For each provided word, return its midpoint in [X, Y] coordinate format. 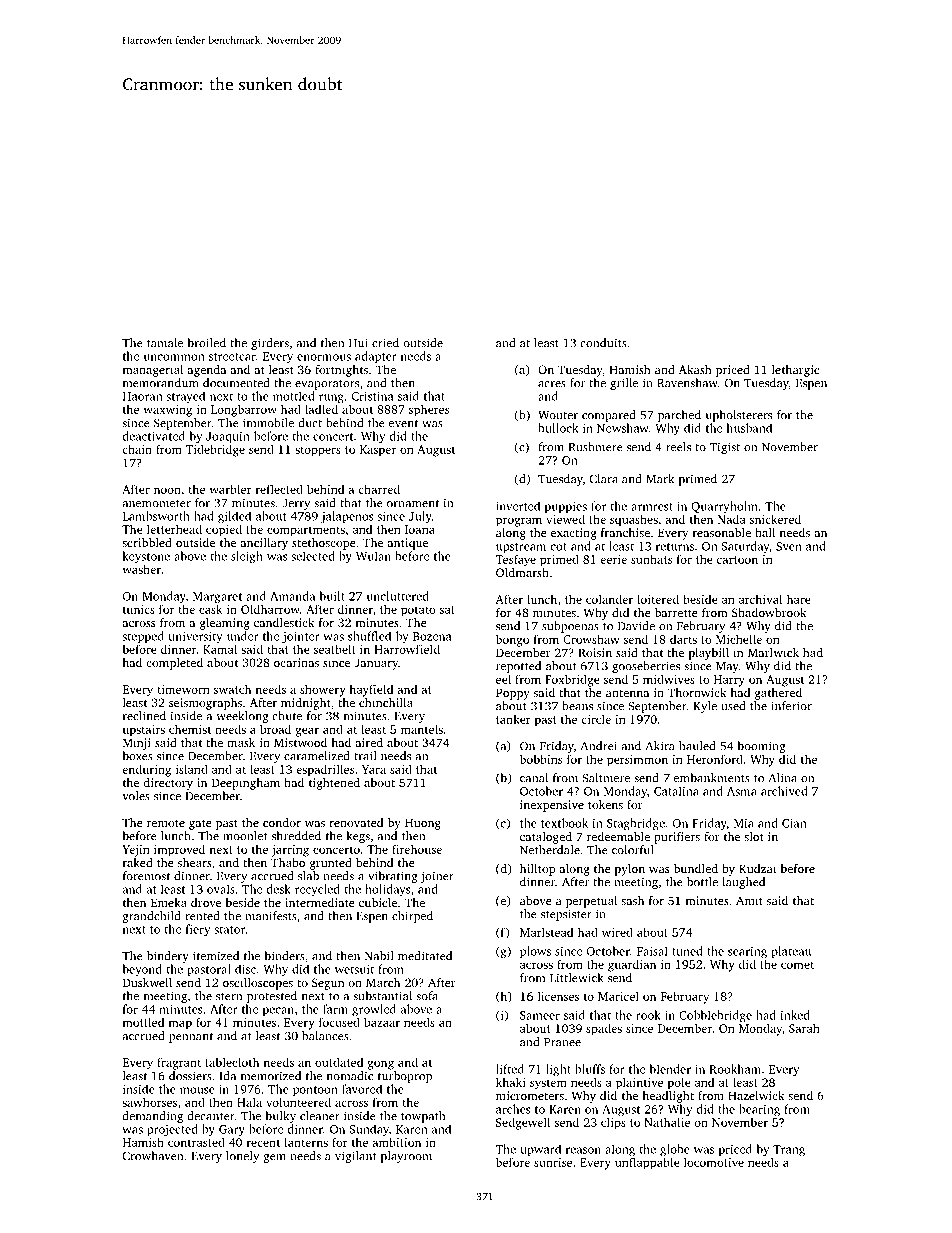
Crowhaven [153, 1156]
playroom [406, 1157]
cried [385, 343]
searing [747, 953]
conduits [603, 343]
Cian [794, 823]
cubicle [378, 902]
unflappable [647, 1163]
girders [270, 344]
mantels [422, 729]
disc [245, 969]
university [196, 637]
